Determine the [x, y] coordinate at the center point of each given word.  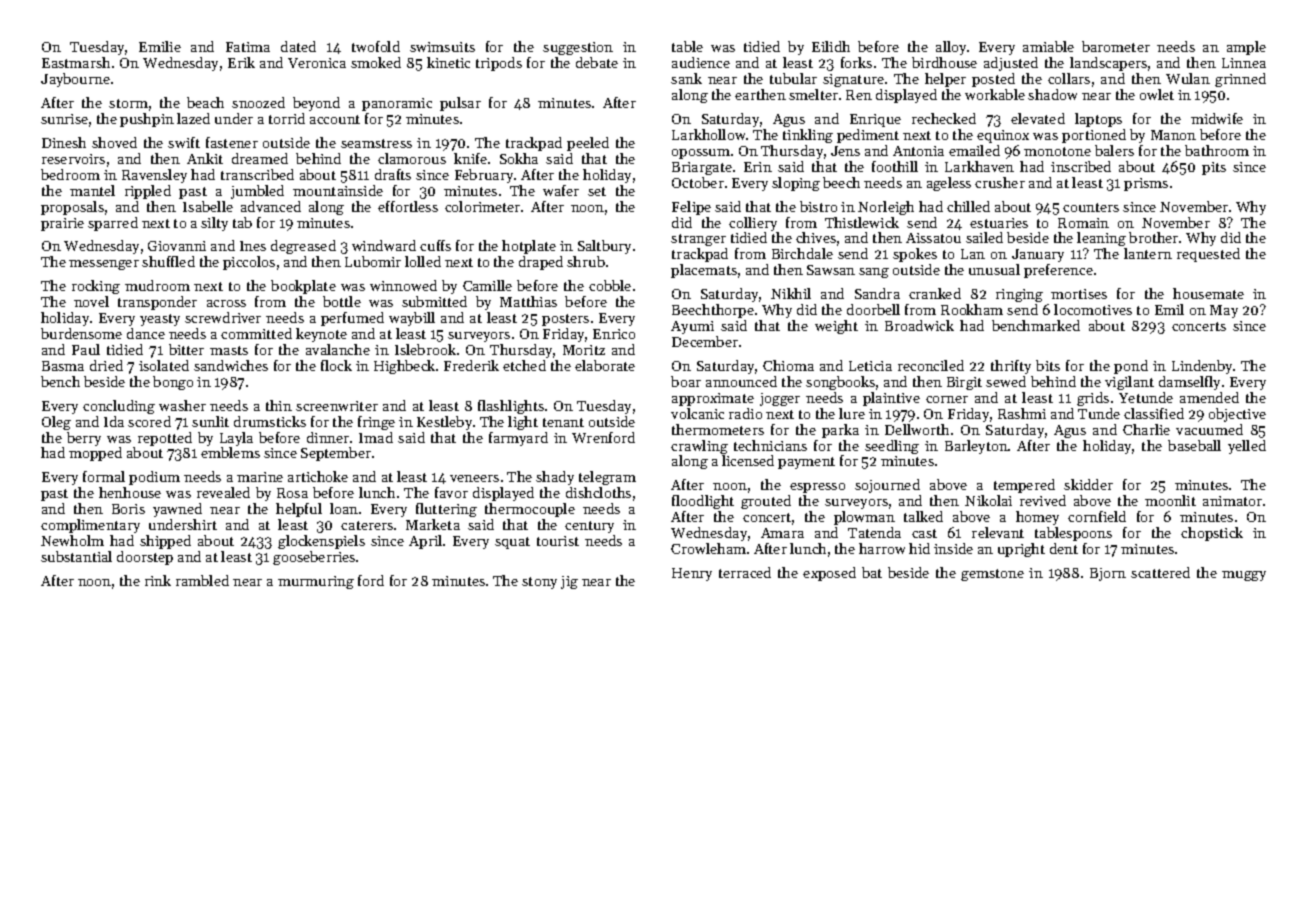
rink [158, 580]
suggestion [578, 48]
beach [205, 102]
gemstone [992, 575]
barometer [1116, 46]
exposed [829, 574]
